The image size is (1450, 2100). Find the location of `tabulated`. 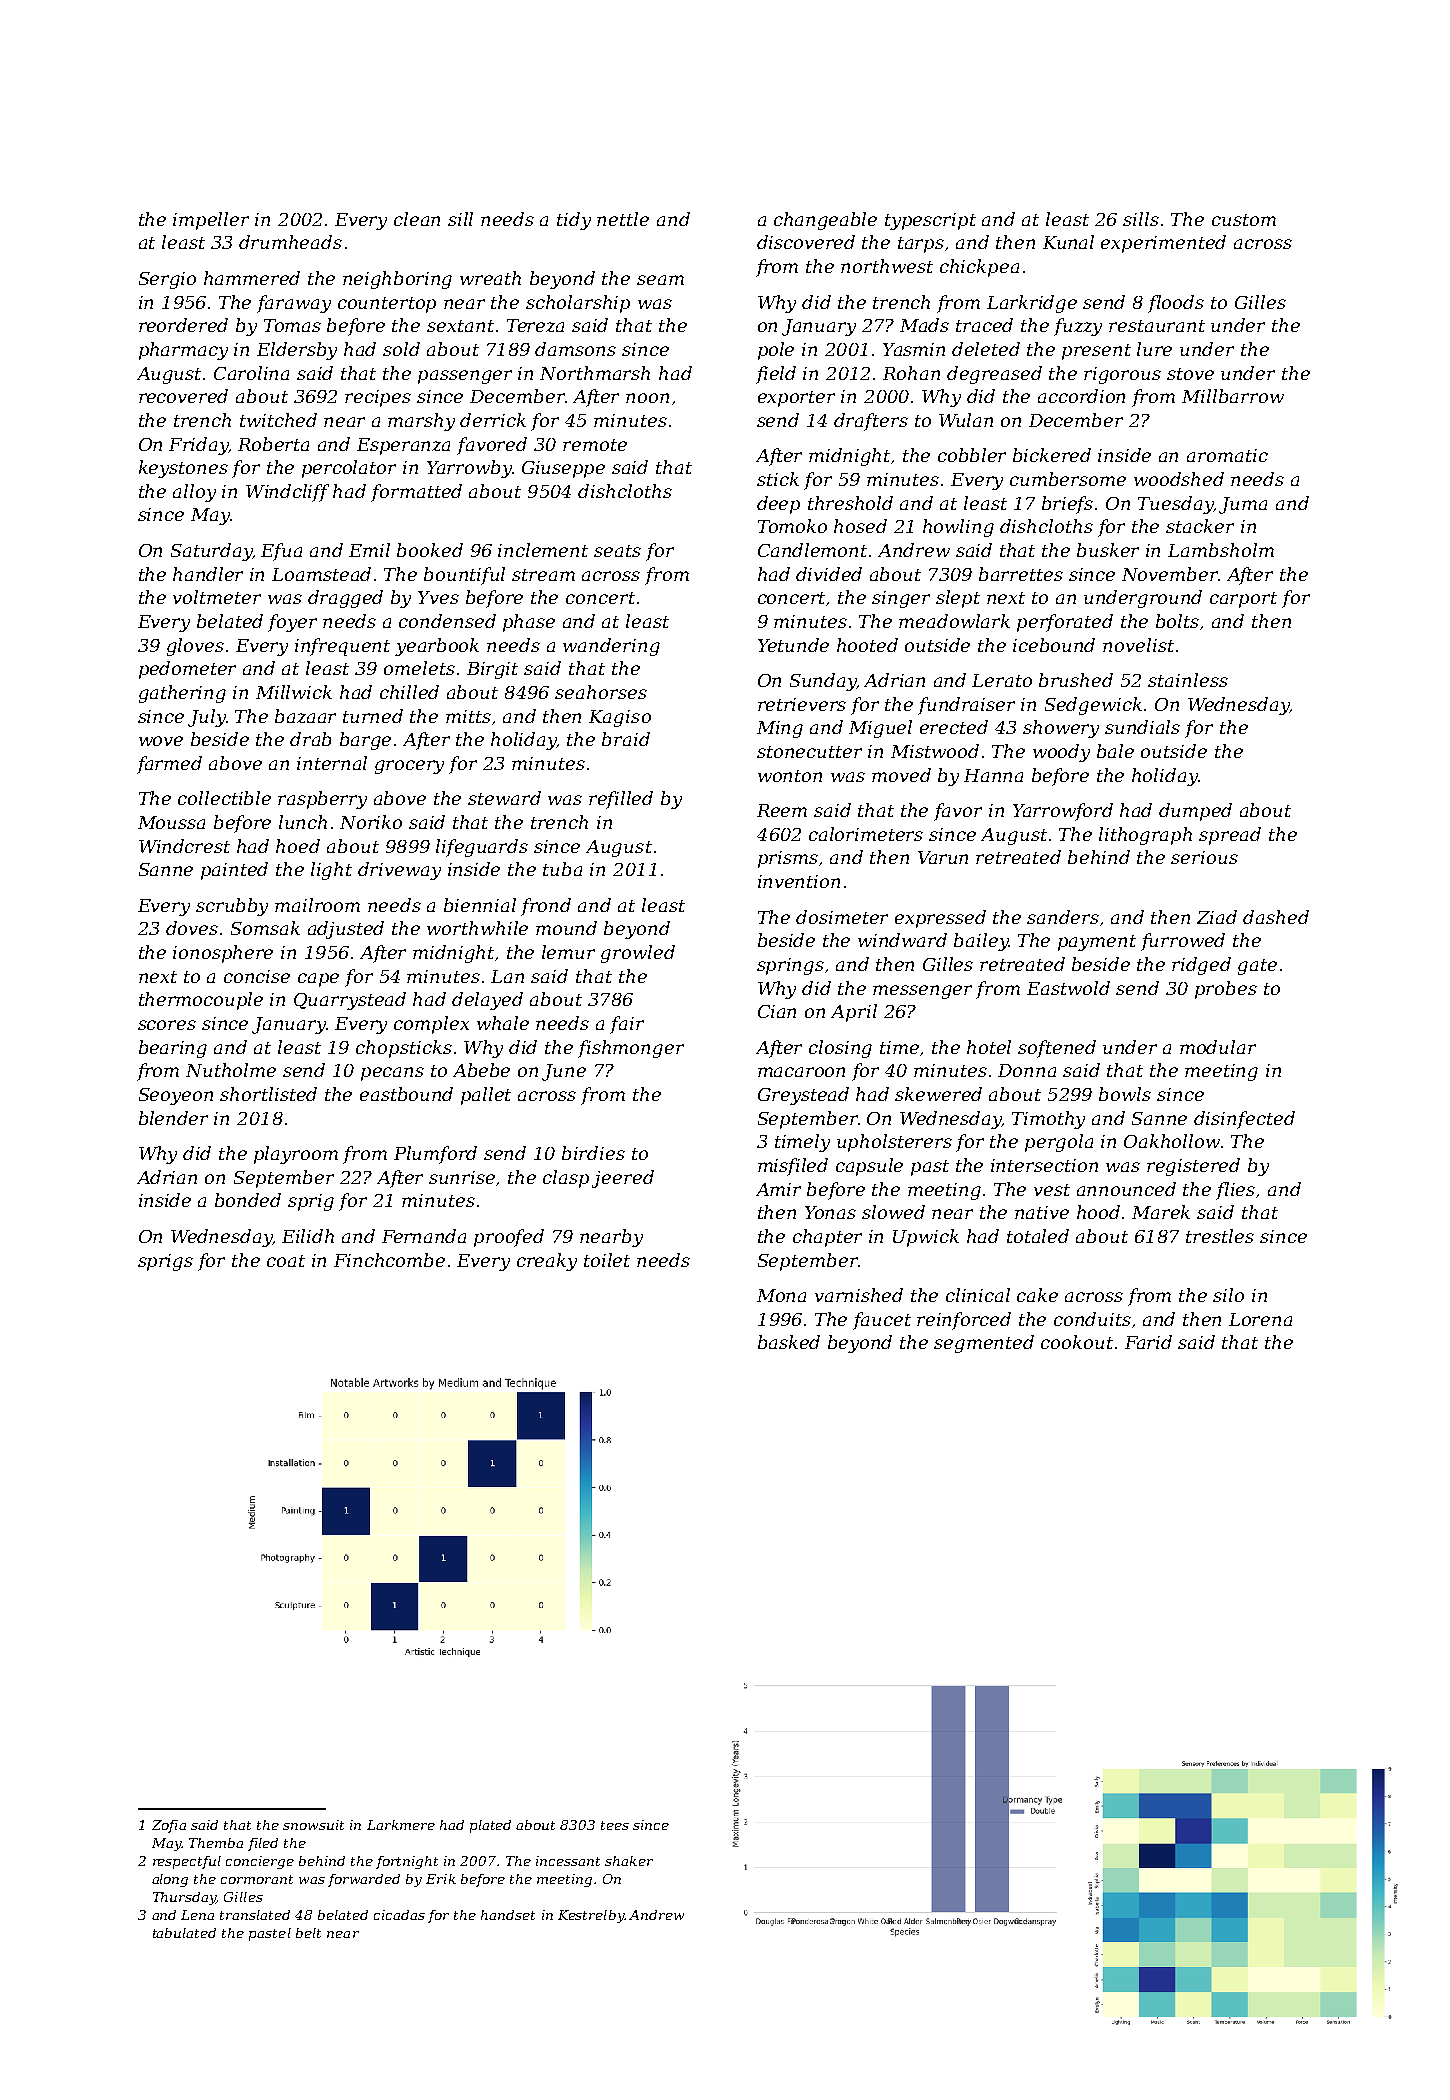

tabulated is located at coordinates (184, 1933).
